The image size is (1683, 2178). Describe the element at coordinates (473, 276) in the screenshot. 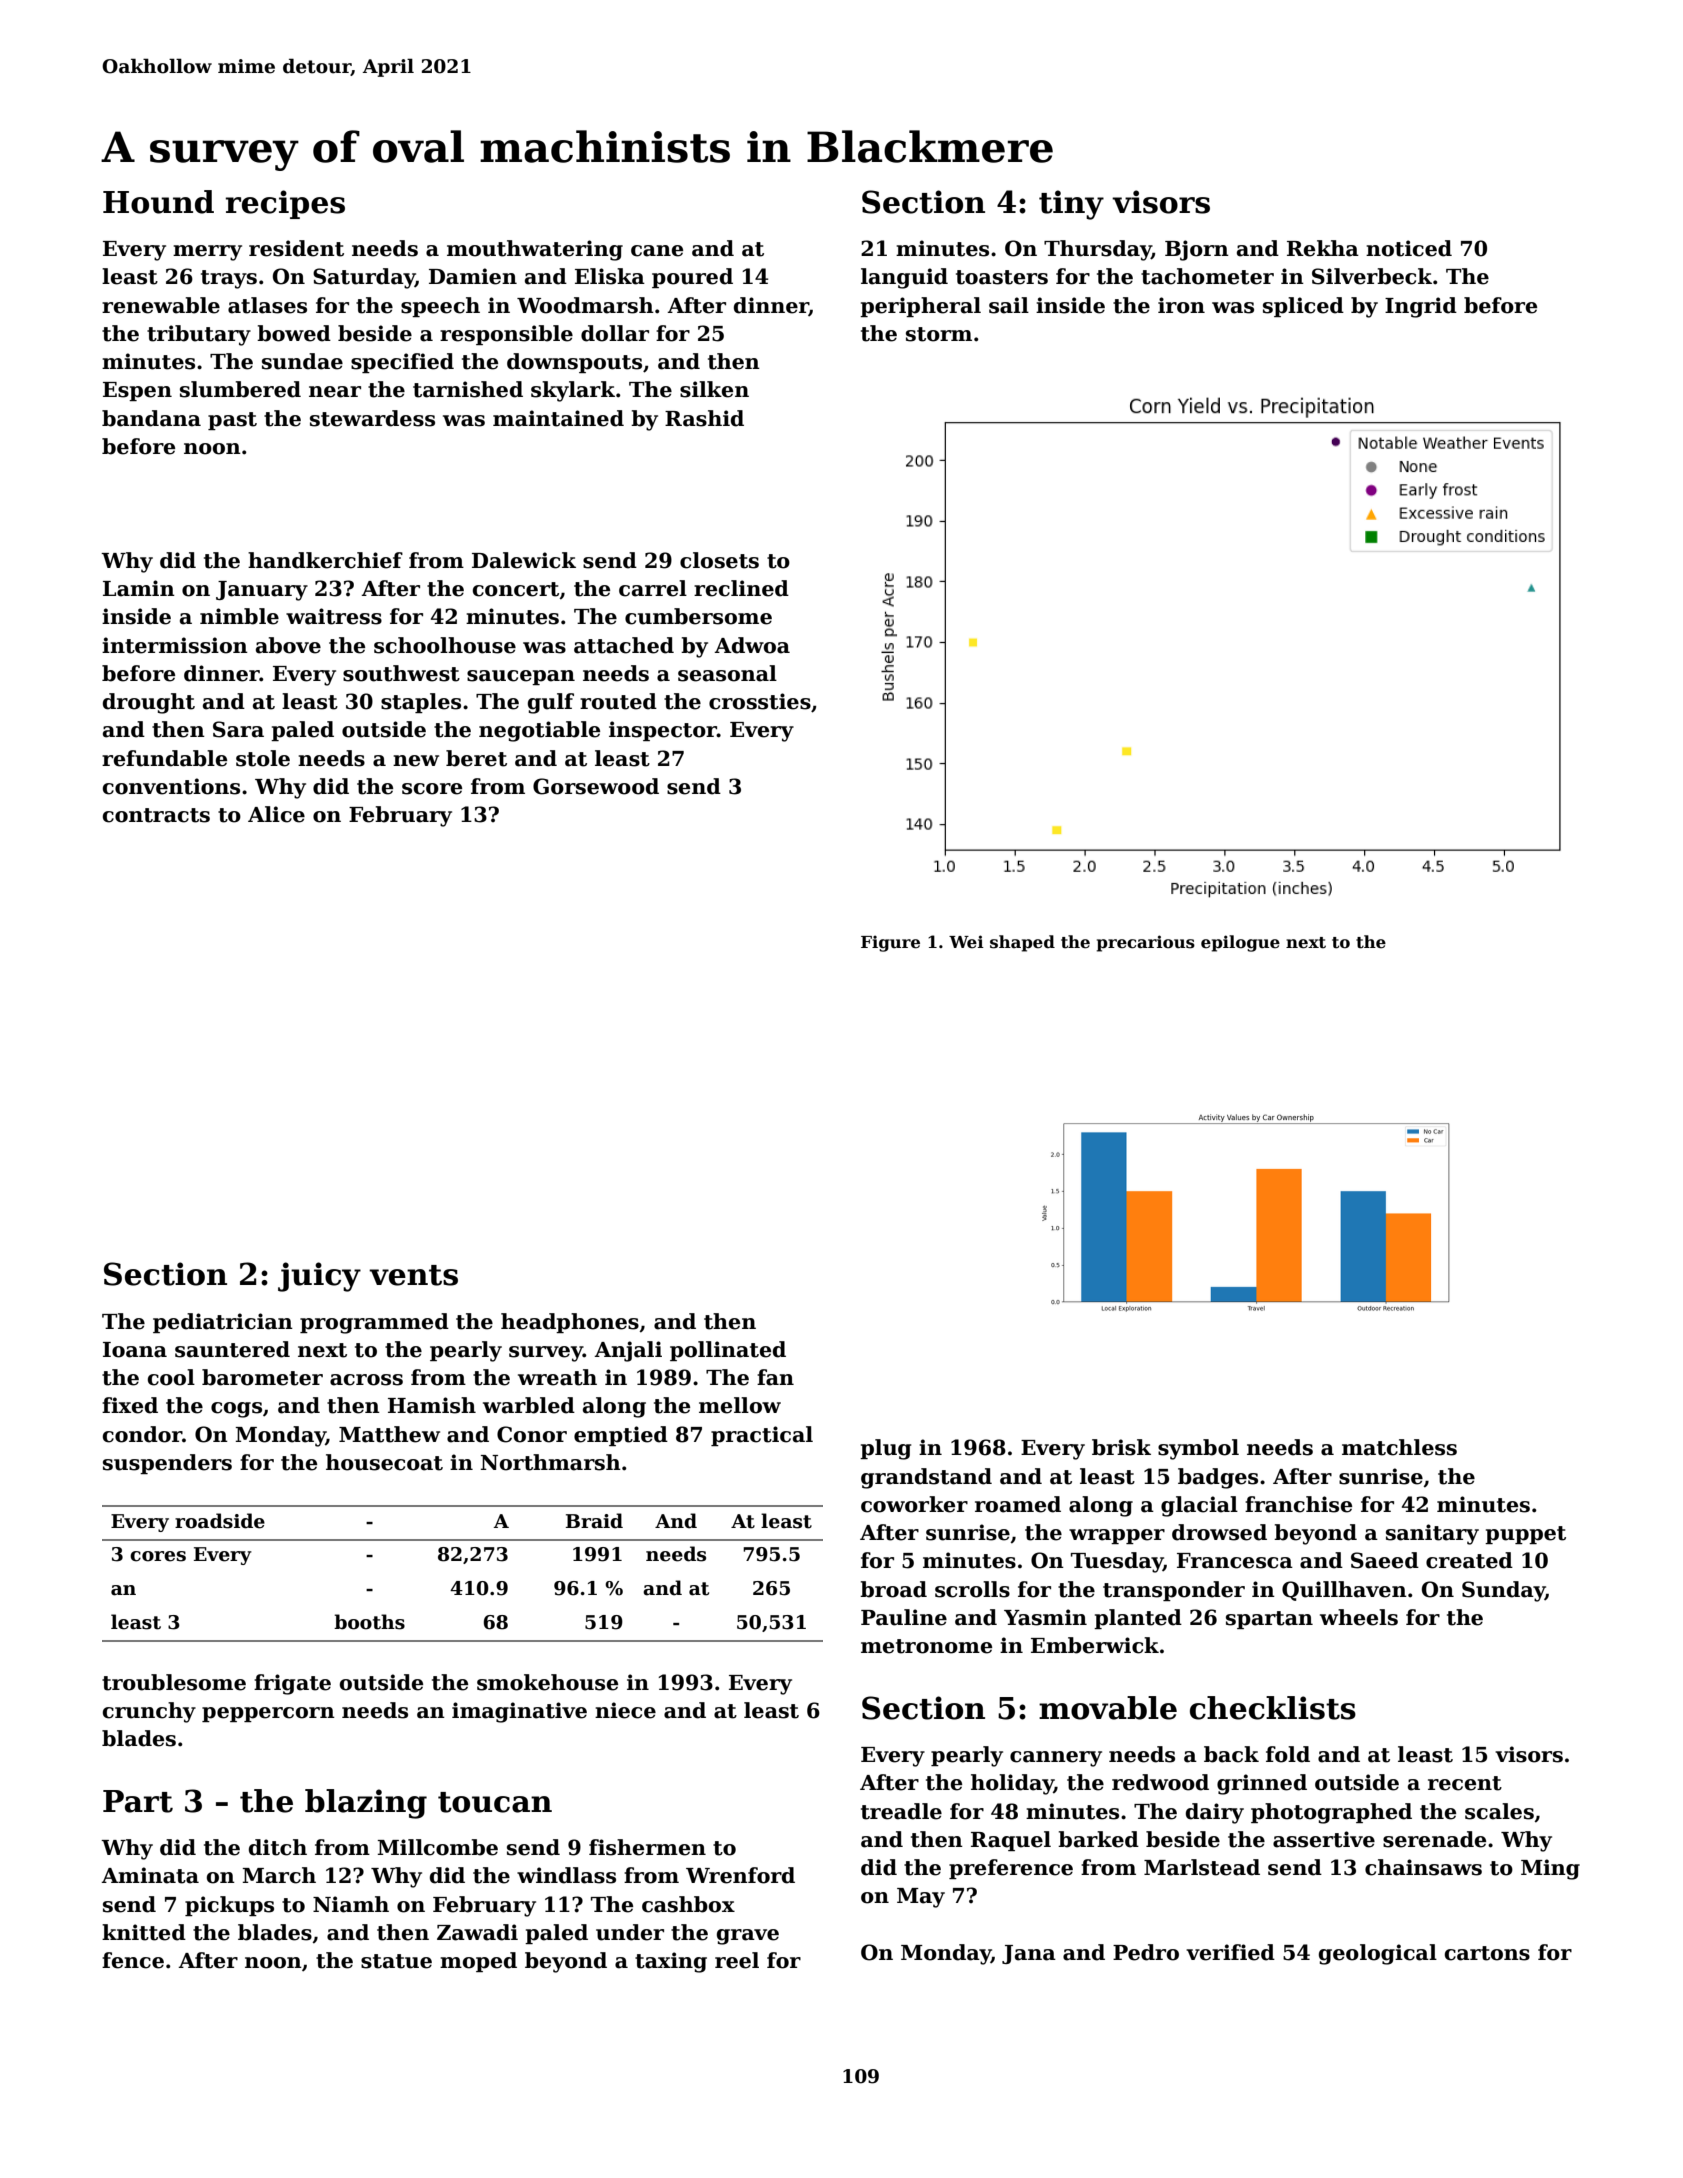

I see `Damien` at that location.
